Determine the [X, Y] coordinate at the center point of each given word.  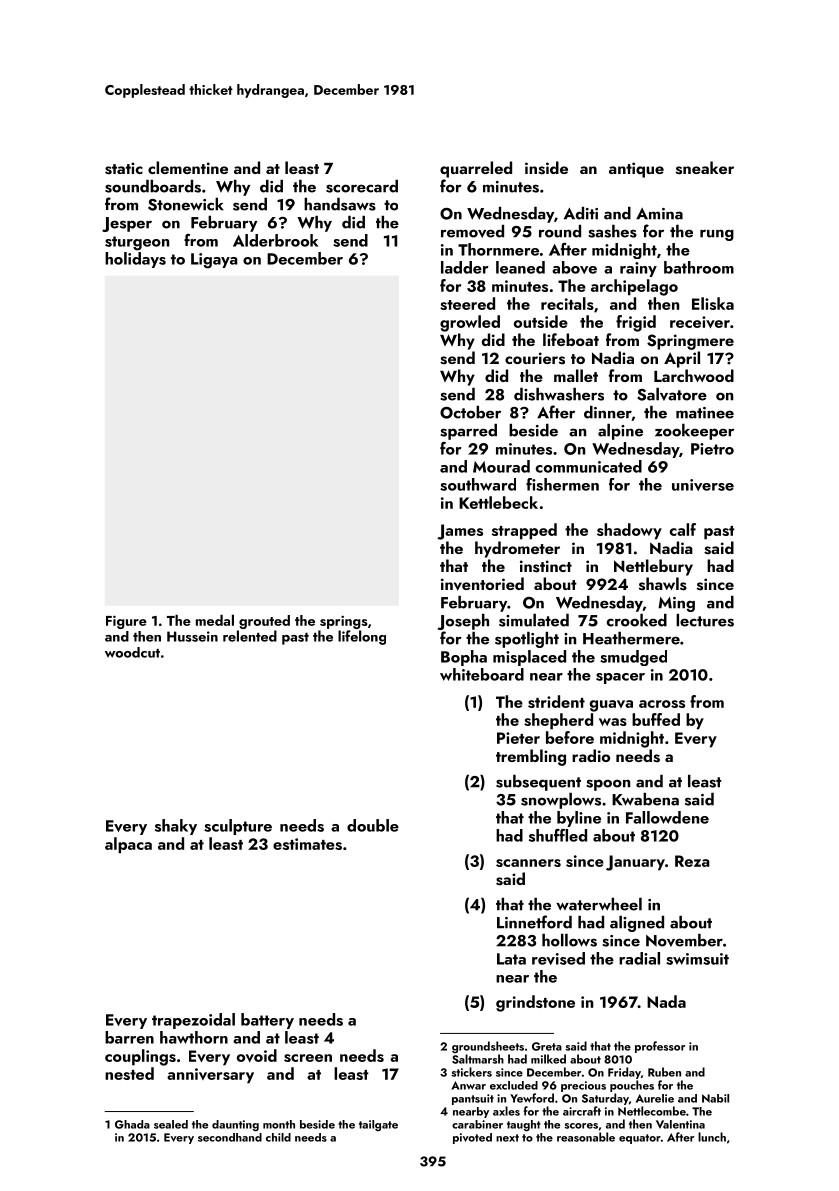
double [373, 825]
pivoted [472, 1138]
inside [546, 168]
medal [215, 620]
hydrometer [517, 549]
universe [703, 485]
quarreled [476, 169]
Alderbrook [275, 240]
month [279, 1124]
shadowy [629, 531]
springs [344, 622]
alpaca [128, 845]
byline [579, 819]
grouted [264, 622]
